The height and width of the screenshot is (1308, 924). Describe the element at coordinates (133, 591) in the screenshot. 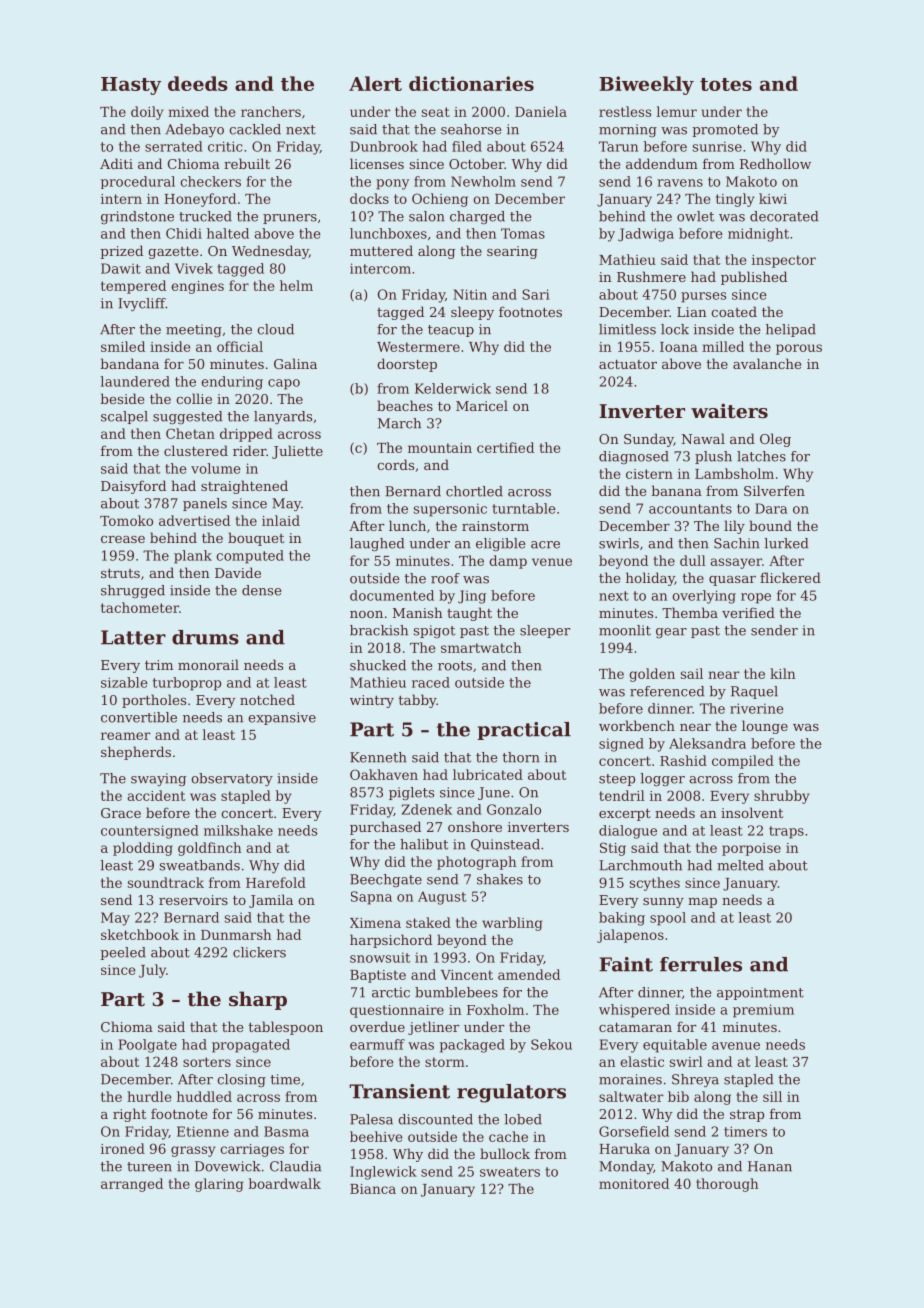

I see `shrugged` at that location.
